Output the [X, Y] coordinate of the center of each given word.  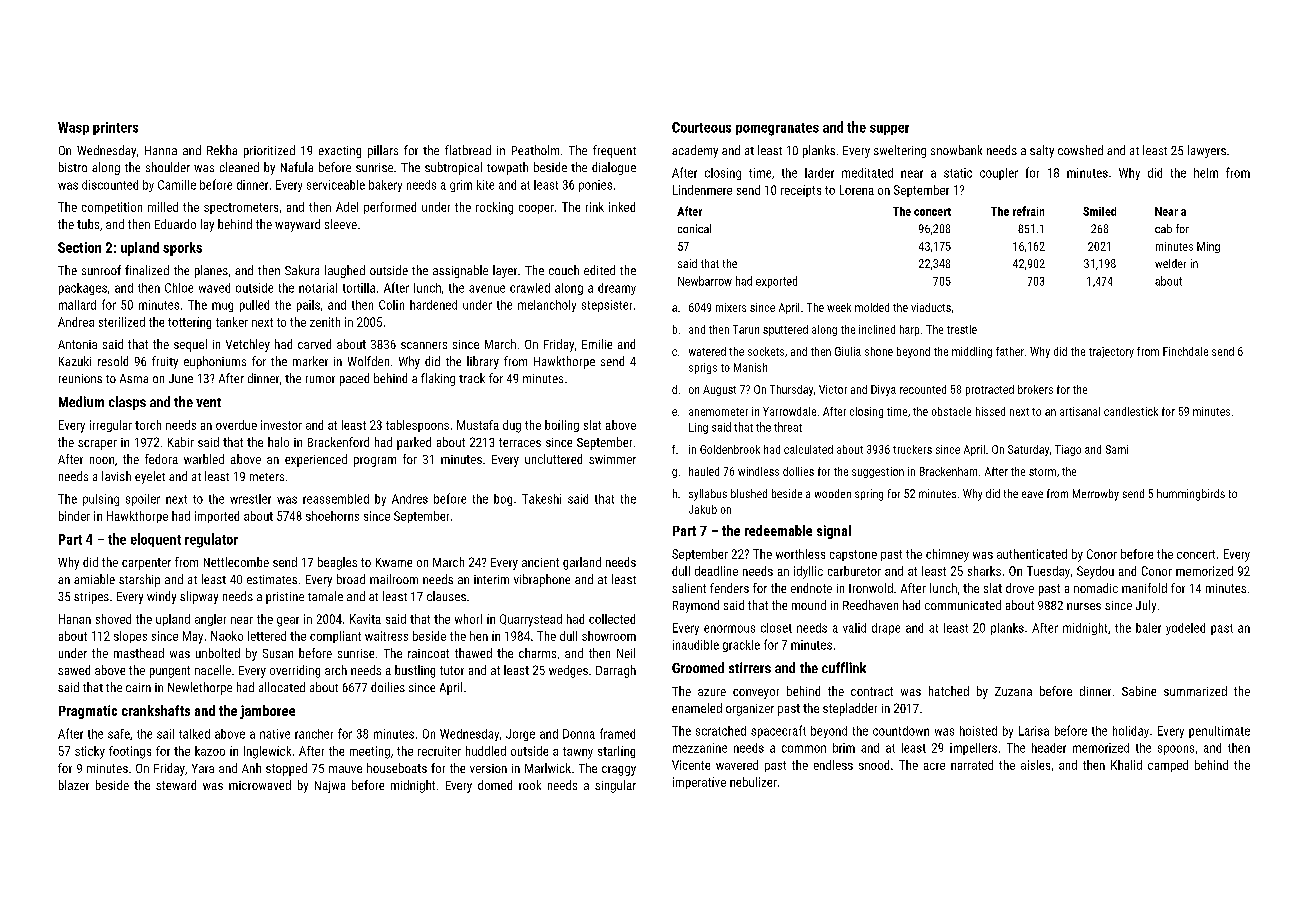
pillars [383, 151]
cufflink [844, 667]
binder [74, 516]
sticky [90, 752]
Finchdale [1185, 351]
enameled [697, 708]
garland [582, 563]
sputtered [785, 330]
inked [622, 207]
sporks [182, 249]
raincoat [428, 653]
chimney [947, 555]
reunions [80, 378]
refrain [1028, 211]
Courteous [701, 127]
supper [889, 130]
